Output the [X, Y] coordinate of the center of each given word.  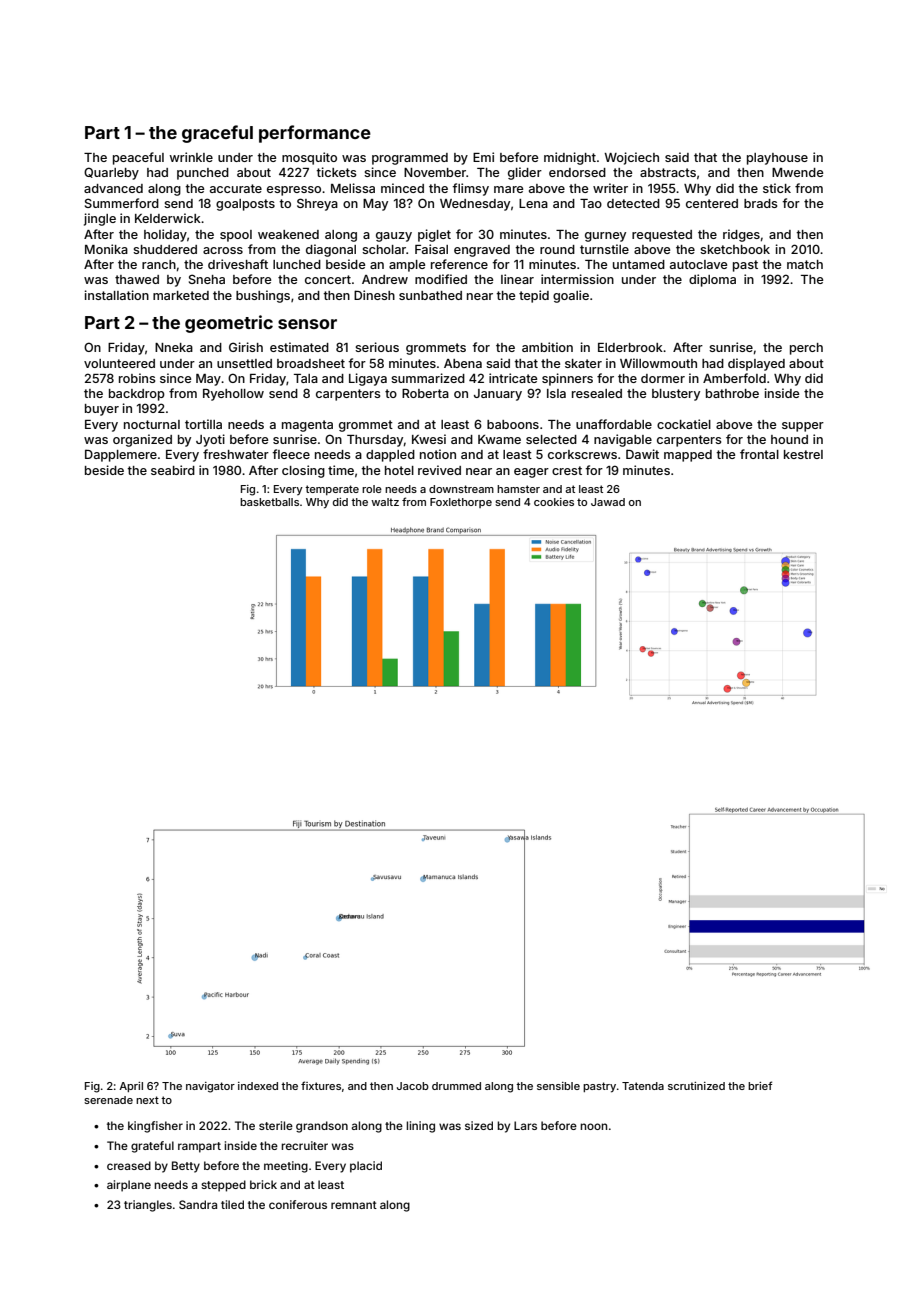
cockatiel [684, 424]
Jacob [413, 1086]
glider [525, 173]
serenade [108, 1100]
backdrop [137, 395]
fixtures [321, 1085]
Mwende [797, 172]
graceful [217, 134]
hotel [399, 470]
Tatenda [643, 1086]
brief [760, 1085]
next [147, 1100]
